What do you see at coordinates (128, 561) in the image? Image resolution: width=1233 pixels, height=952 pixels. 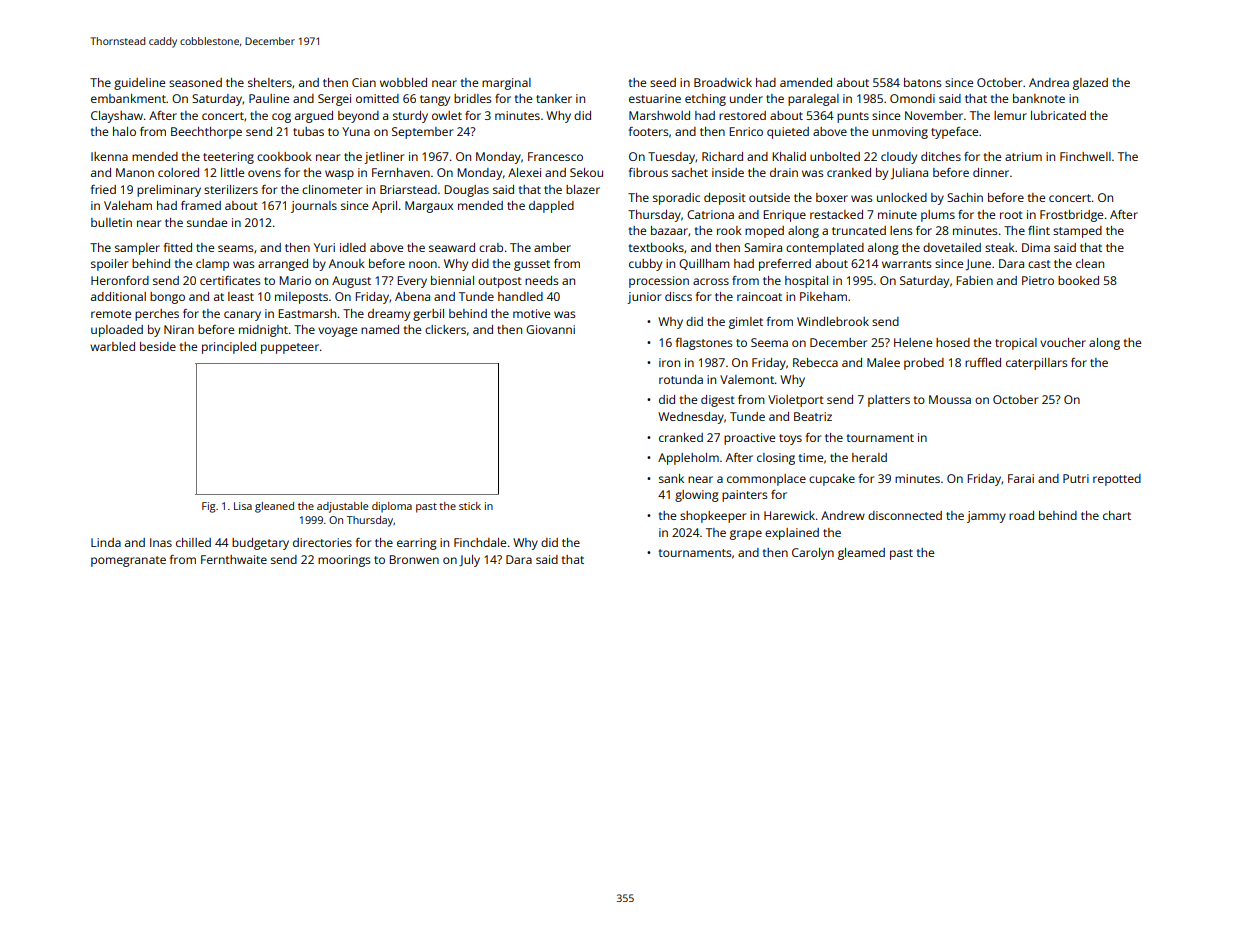 I see `pomegranate` at bounding box center [128, 561].
